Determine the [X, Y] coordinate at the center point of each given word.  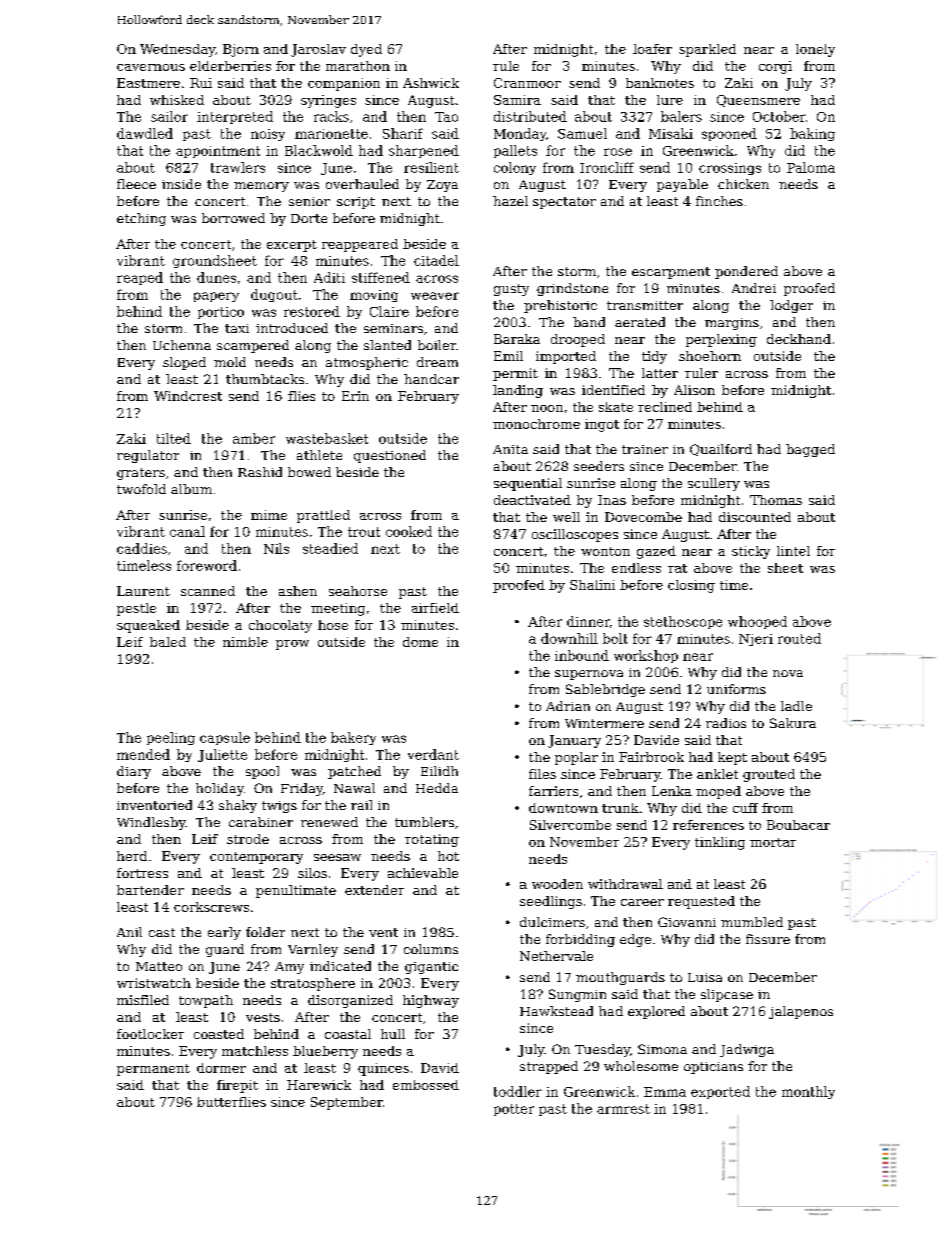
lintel [793, 551]
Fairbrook [651, 757]
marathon [358, 66]
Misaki [671, 133]
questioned [390, 456]
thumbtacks [265, 379]
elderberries [230, 66]
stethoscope [683, 622]
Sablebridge [605, 690]
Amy [289, 968]
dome [420, 642]
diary [134, 772]
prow [292, 645]
